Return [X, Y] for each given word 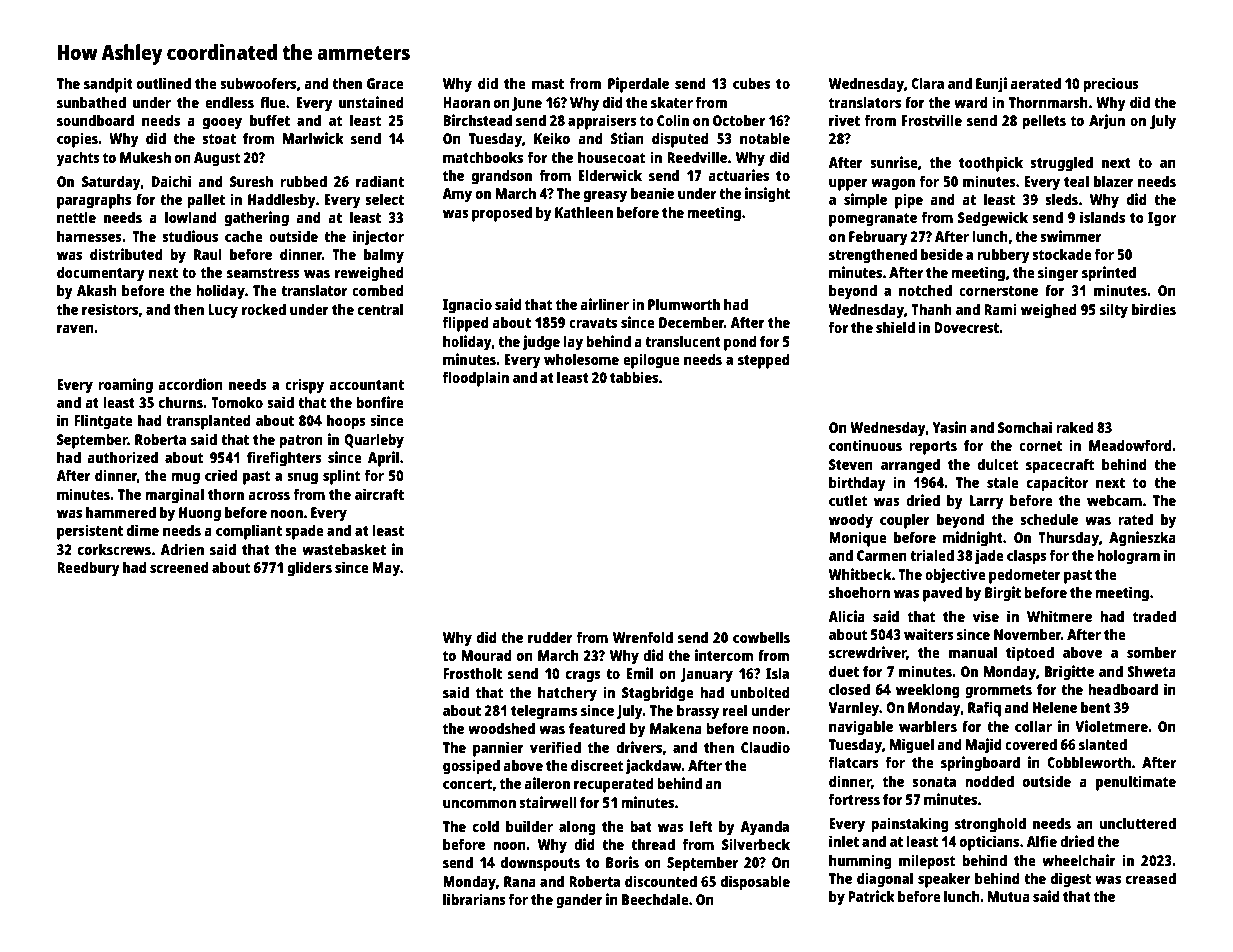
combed [377, 290]
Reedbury [88, 569]
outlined [164, 83]
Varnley [854, 709]
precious [1111, 85]
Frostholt [472, 673]
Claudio [765, 747]
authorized [122, 457]
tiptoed [1030, 654]
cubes [751, 83]
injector [378, 238]
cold [486, 826]
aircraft [379, 494]
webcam [1114, 500]
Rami [1000, 309]
